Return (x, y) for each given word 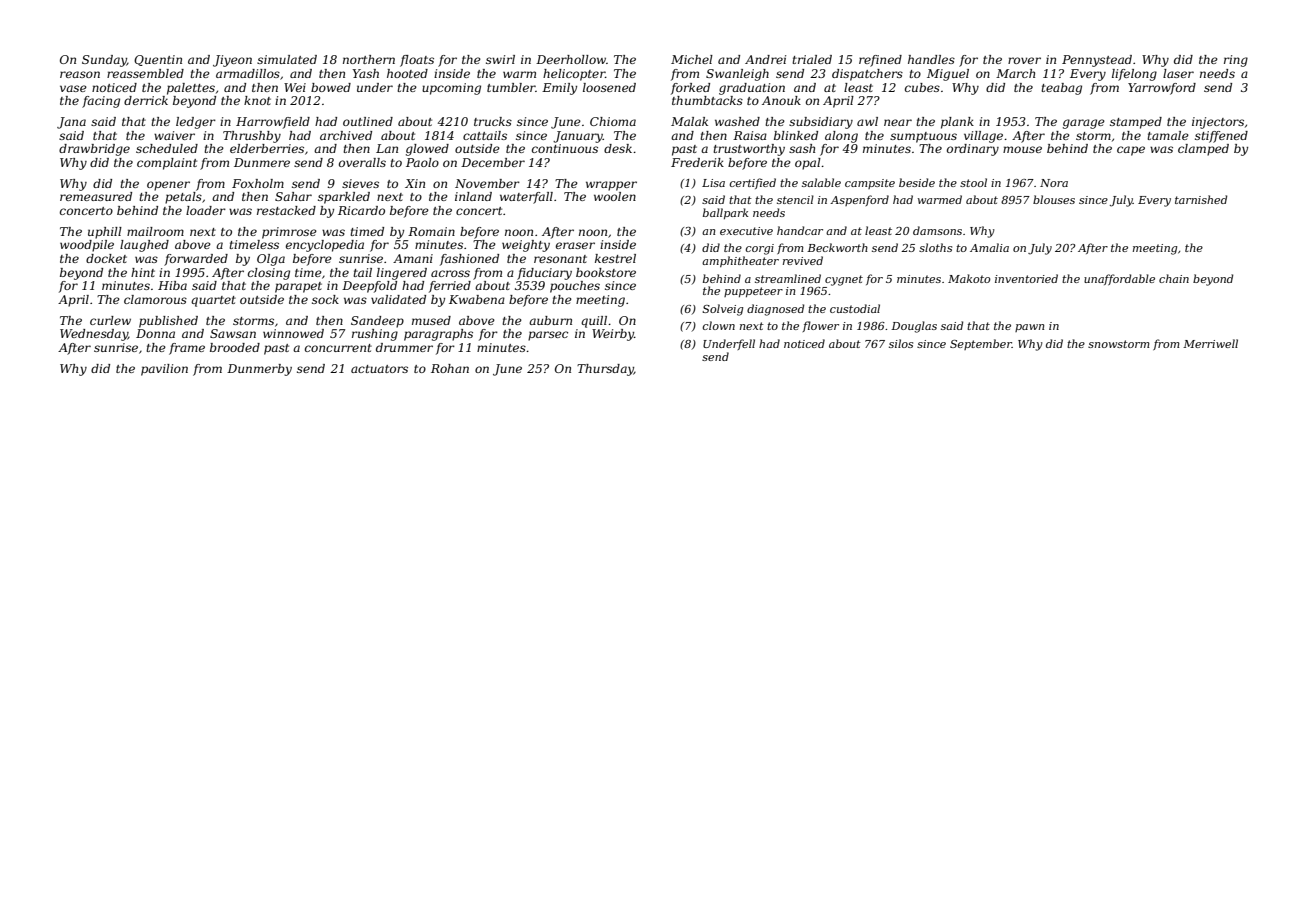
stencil (795, 199)
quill (594, 322)
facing (101, 102)
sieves (360, 183)
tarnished (1201, 199)
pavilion (164, 370)
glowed (427, 150)
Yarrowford (1162, 89)
